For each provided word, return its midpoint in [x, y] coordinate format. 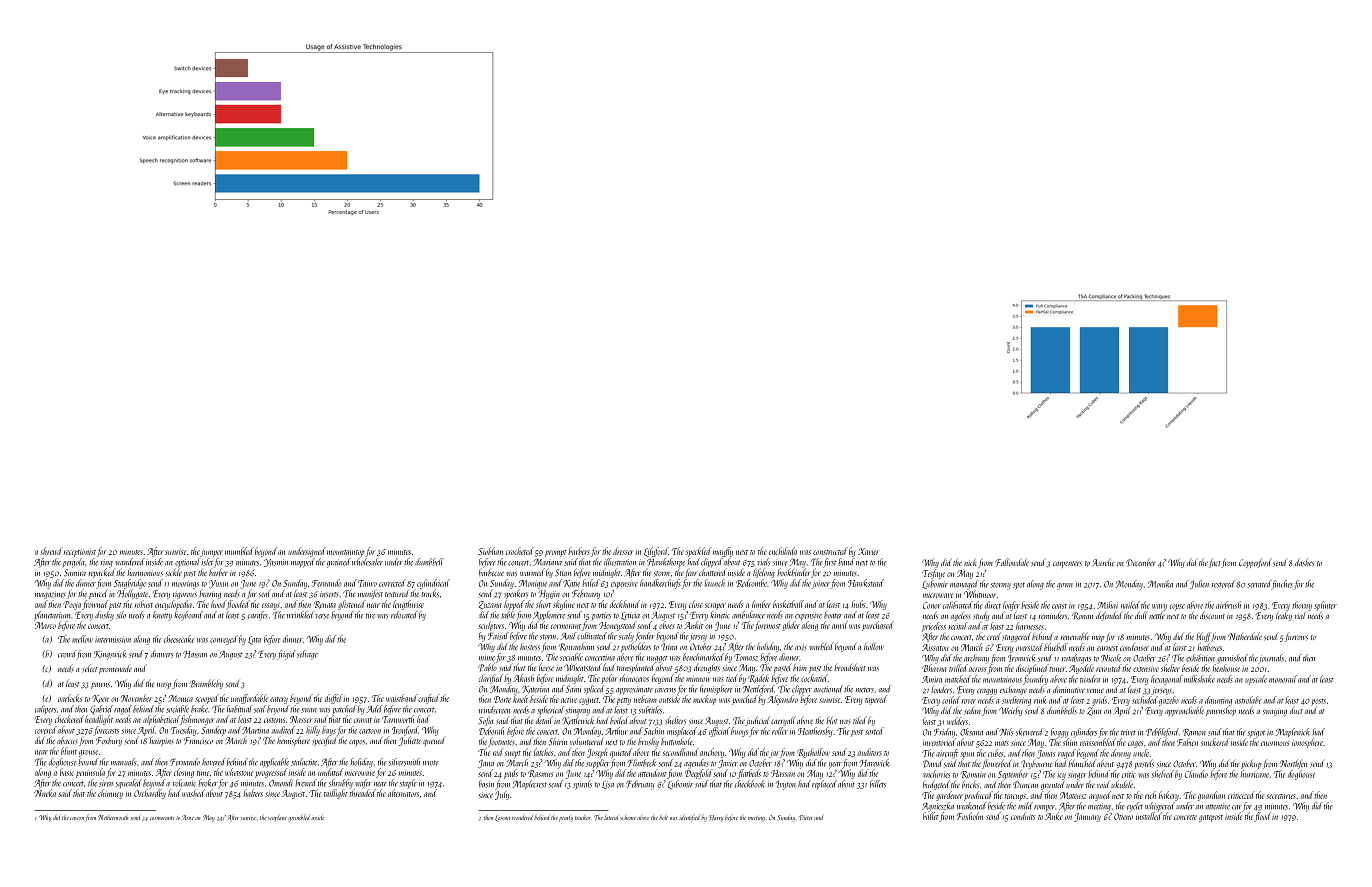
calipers [45, 710]
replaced [824, 784]
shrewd [51, 551]
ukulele [1122, 784]
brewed [306, 783]
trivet [1128, 733]
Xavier [868, 551]
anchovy [712, 753]
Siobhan [490, 551]
